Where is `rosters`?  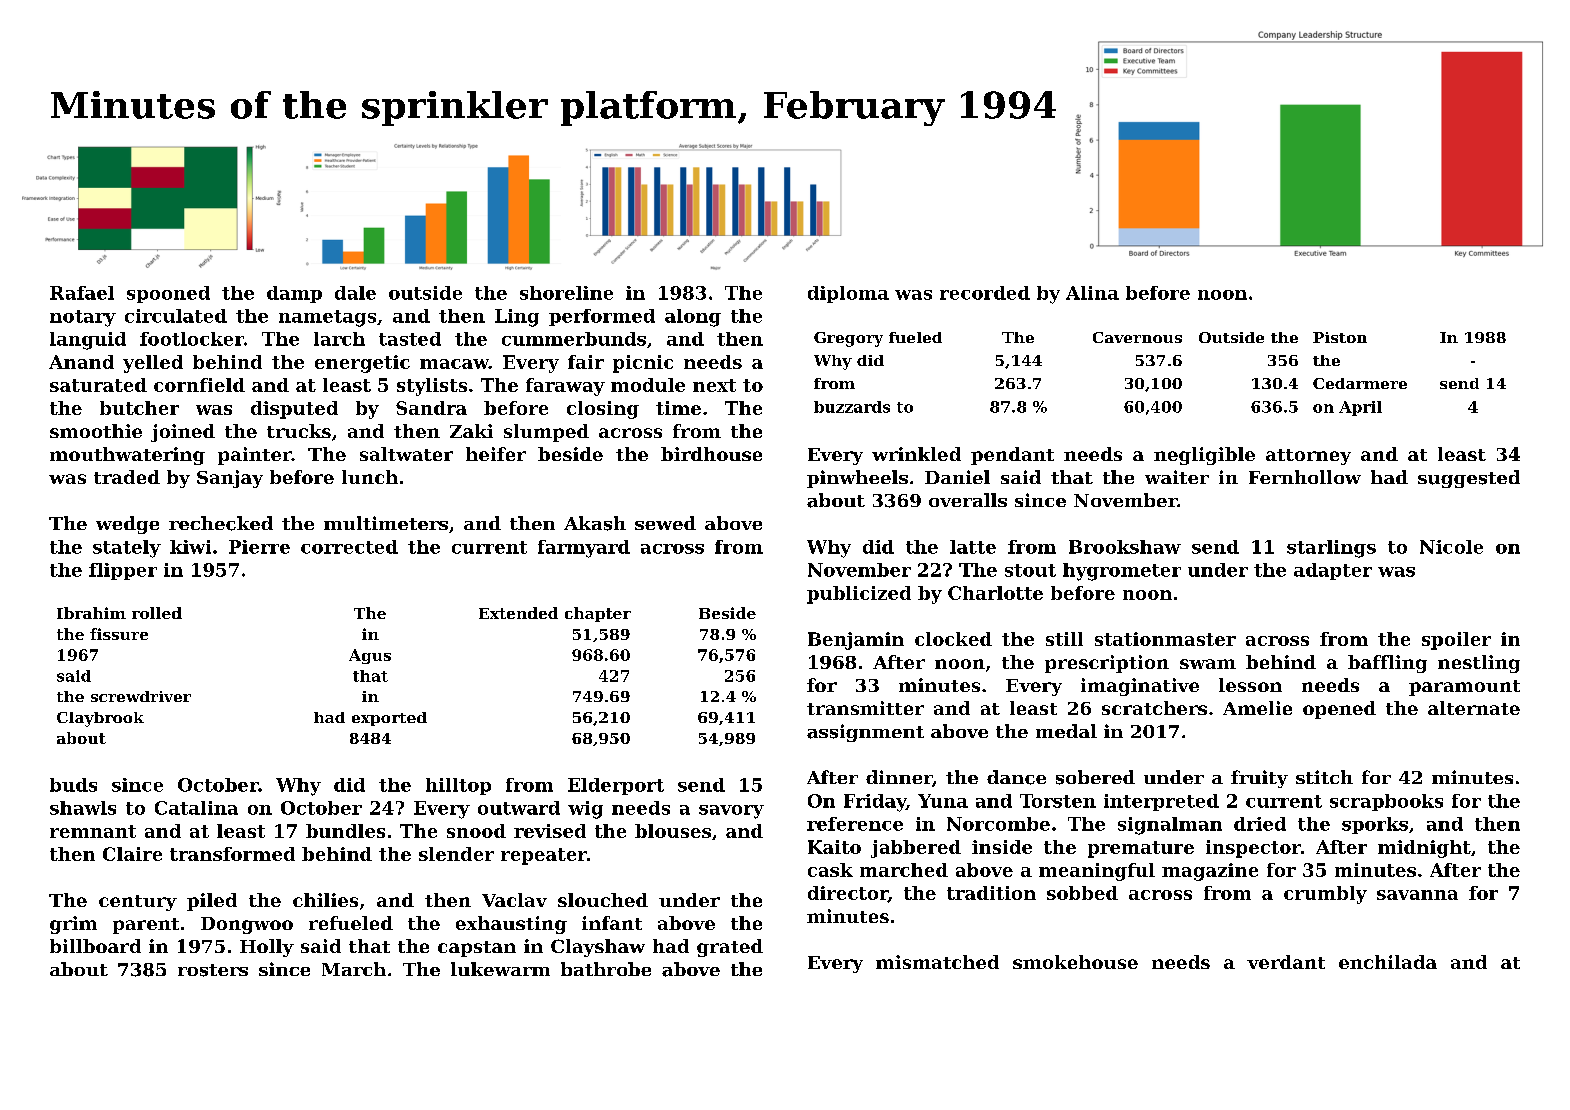
rosters is located at coordinates (213, 970).
